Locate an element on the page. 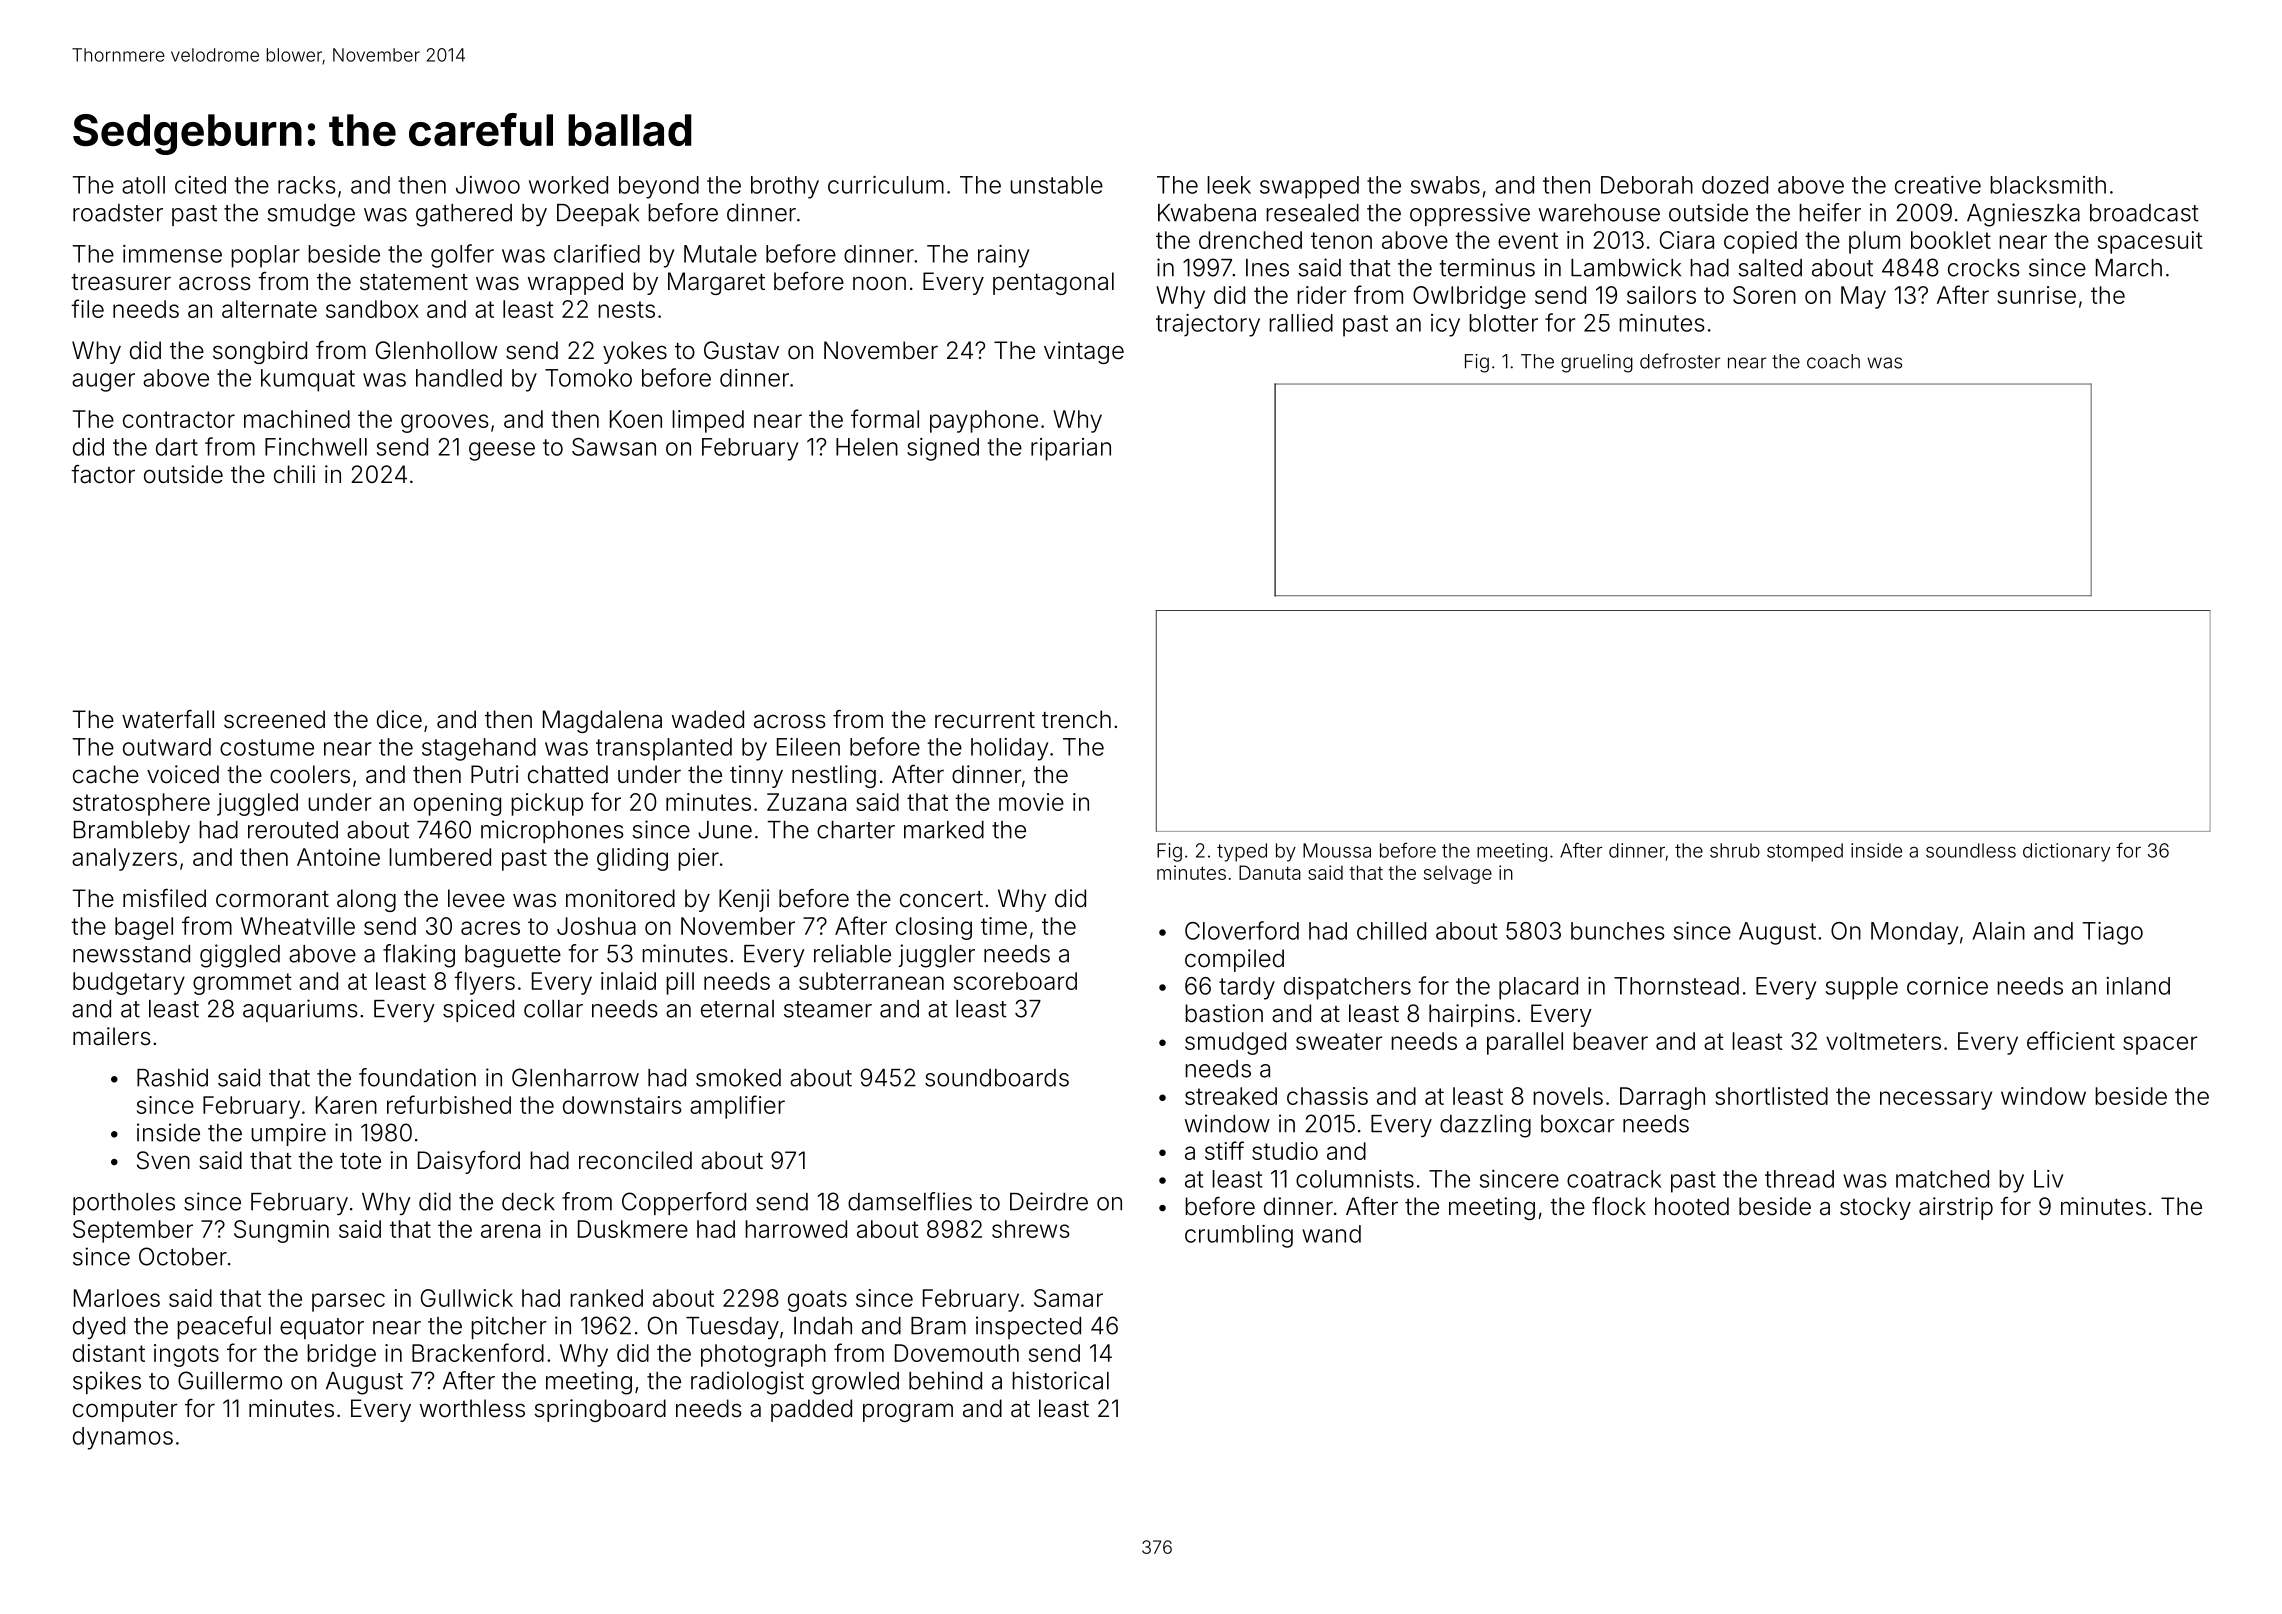  screened is located at coordinates (274, 719).
